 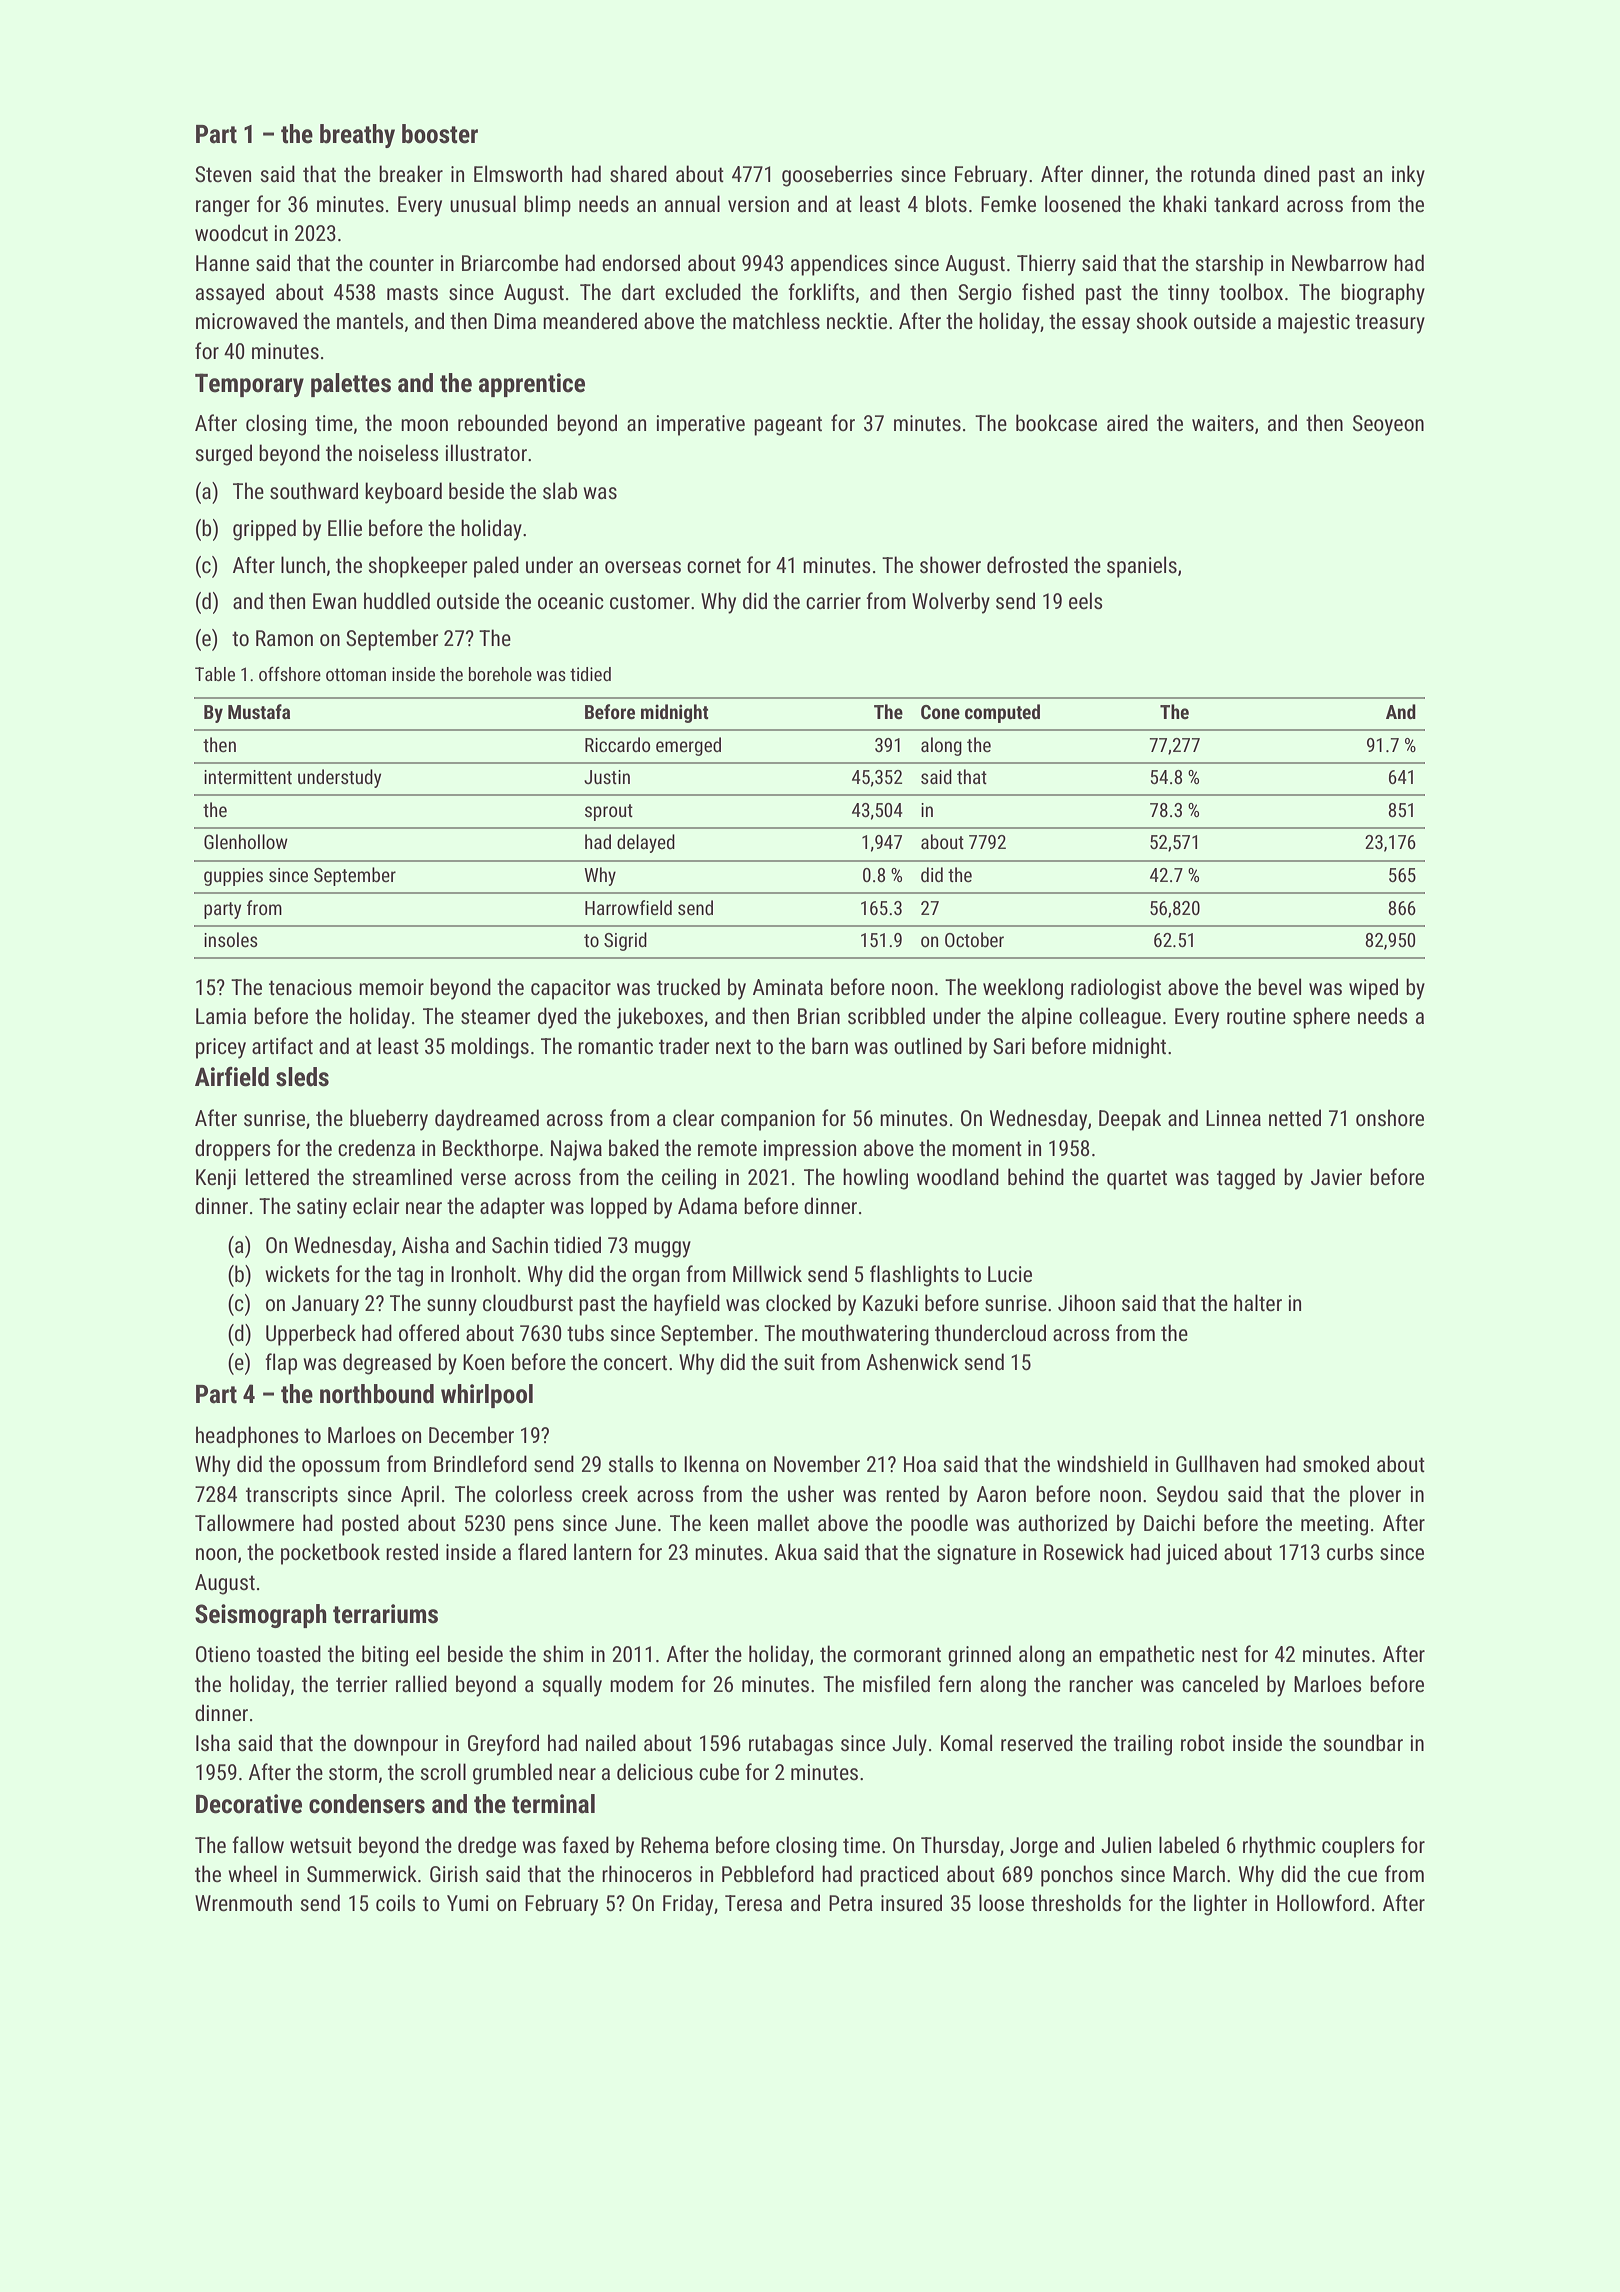 I want to click on April, so click(x=420, y=1496).
